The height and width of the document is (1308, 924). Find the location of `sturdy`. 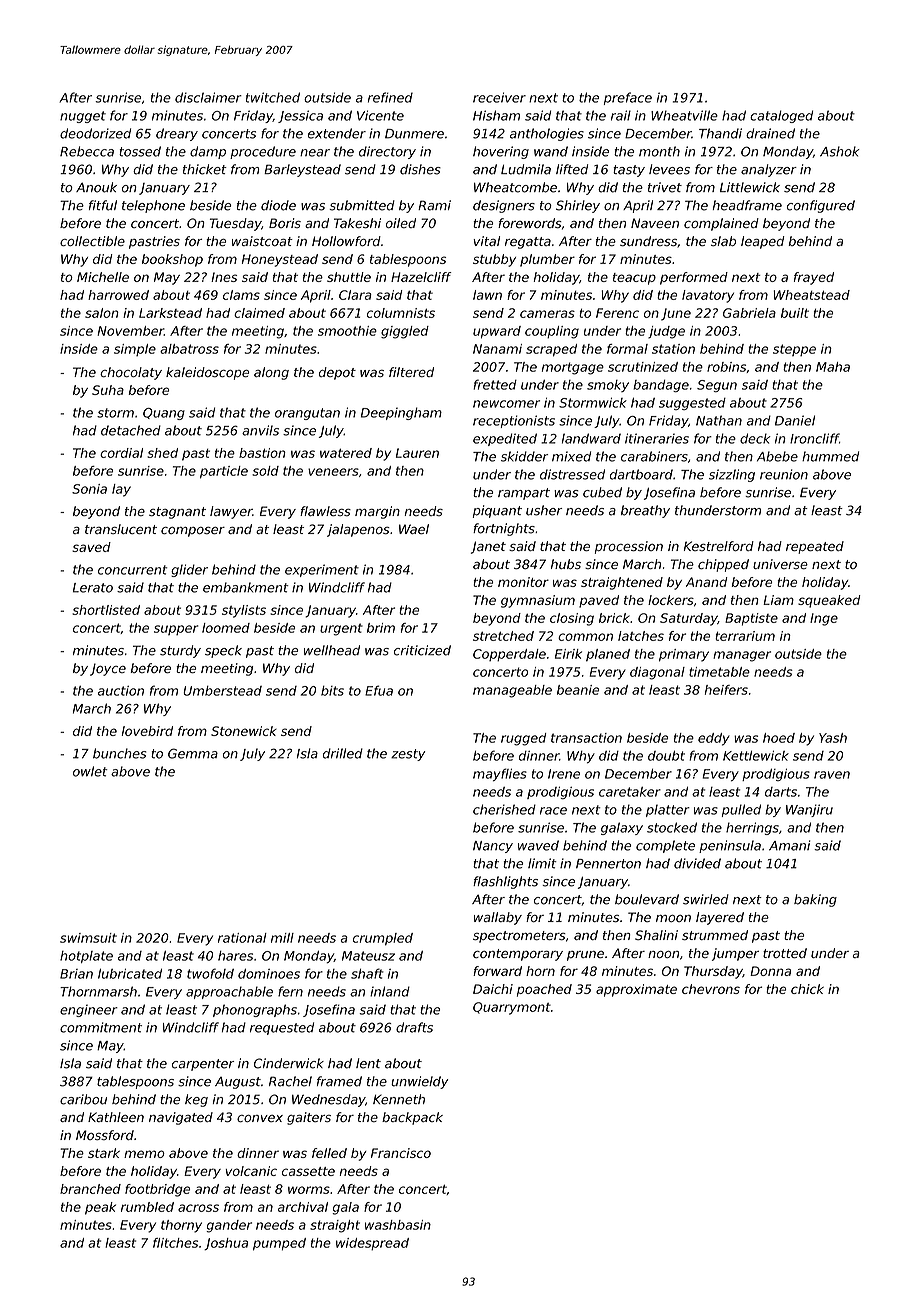

sturdy is located at coordinates (180, 651).
